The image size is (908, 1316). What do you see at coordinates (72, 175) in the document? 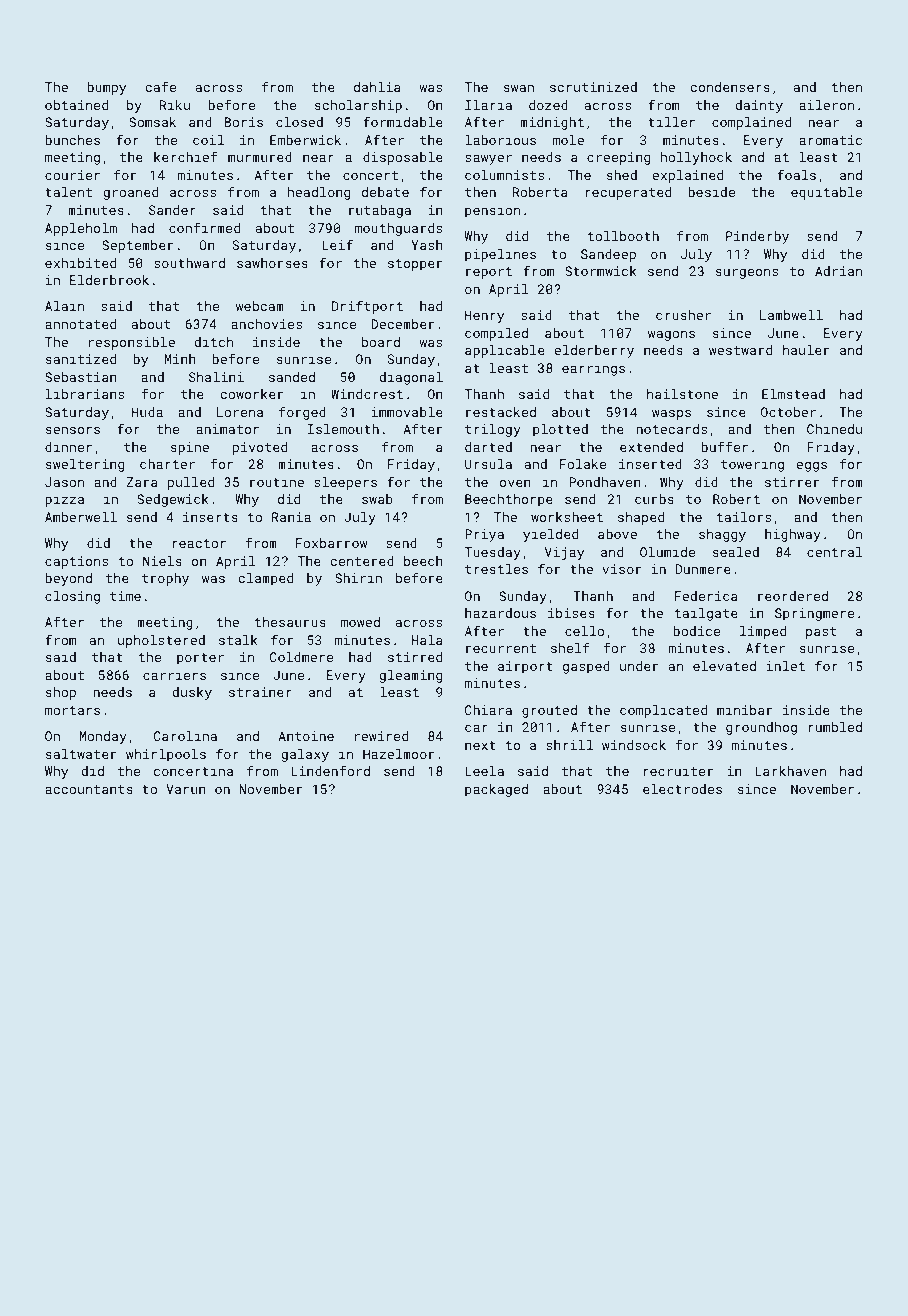
I see `courier` at bounding box center [72, 175].
